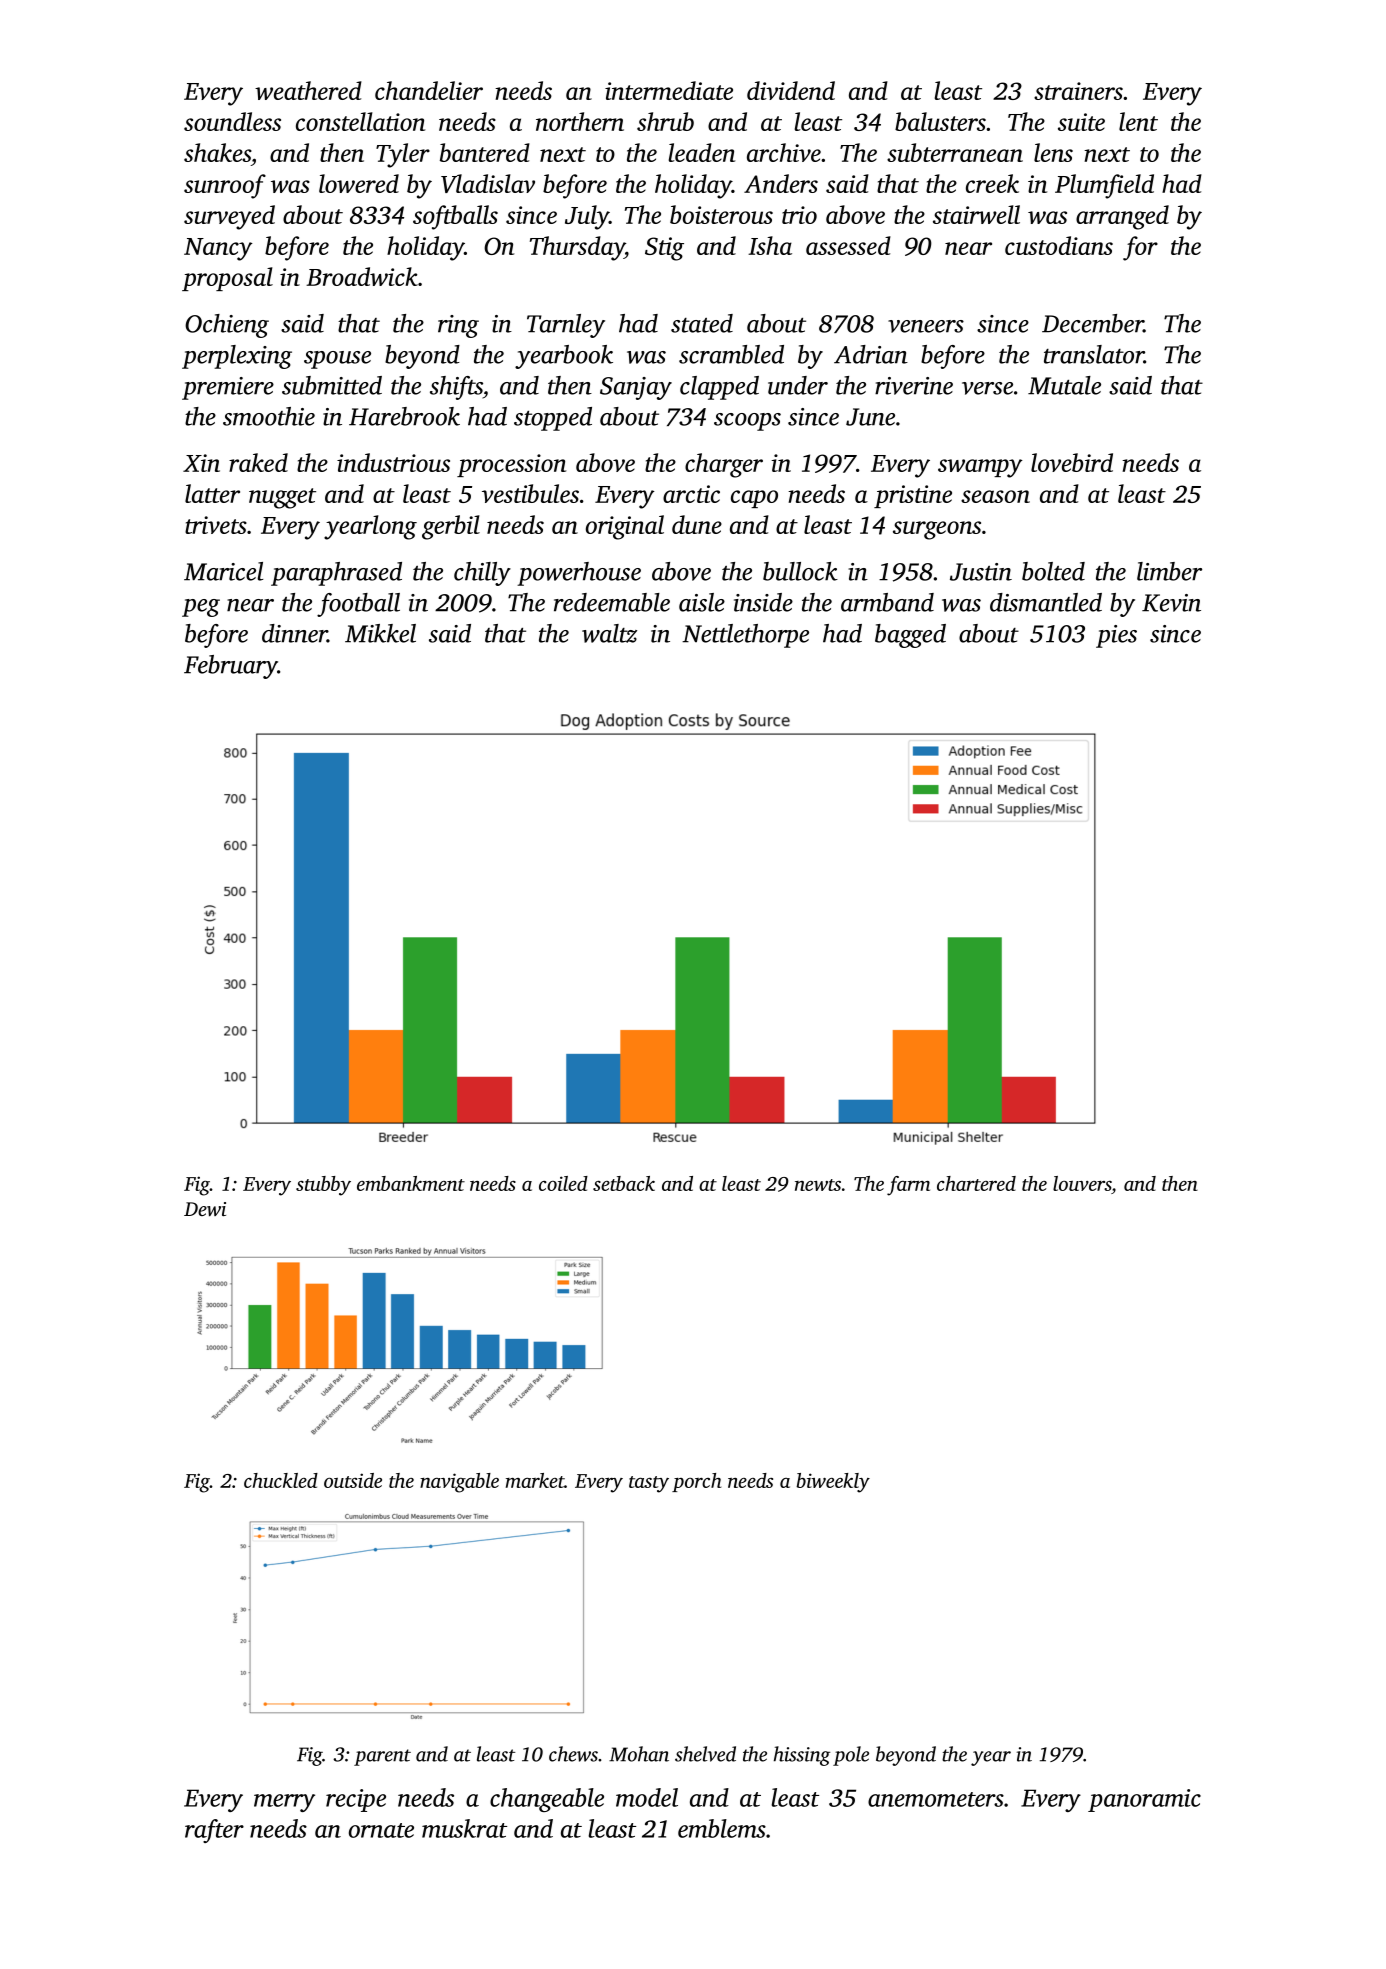 The width and height of the image is (1386, 1969). Describe the element at coordinates (747, 422) in the image. I see `scoops` at that location.
